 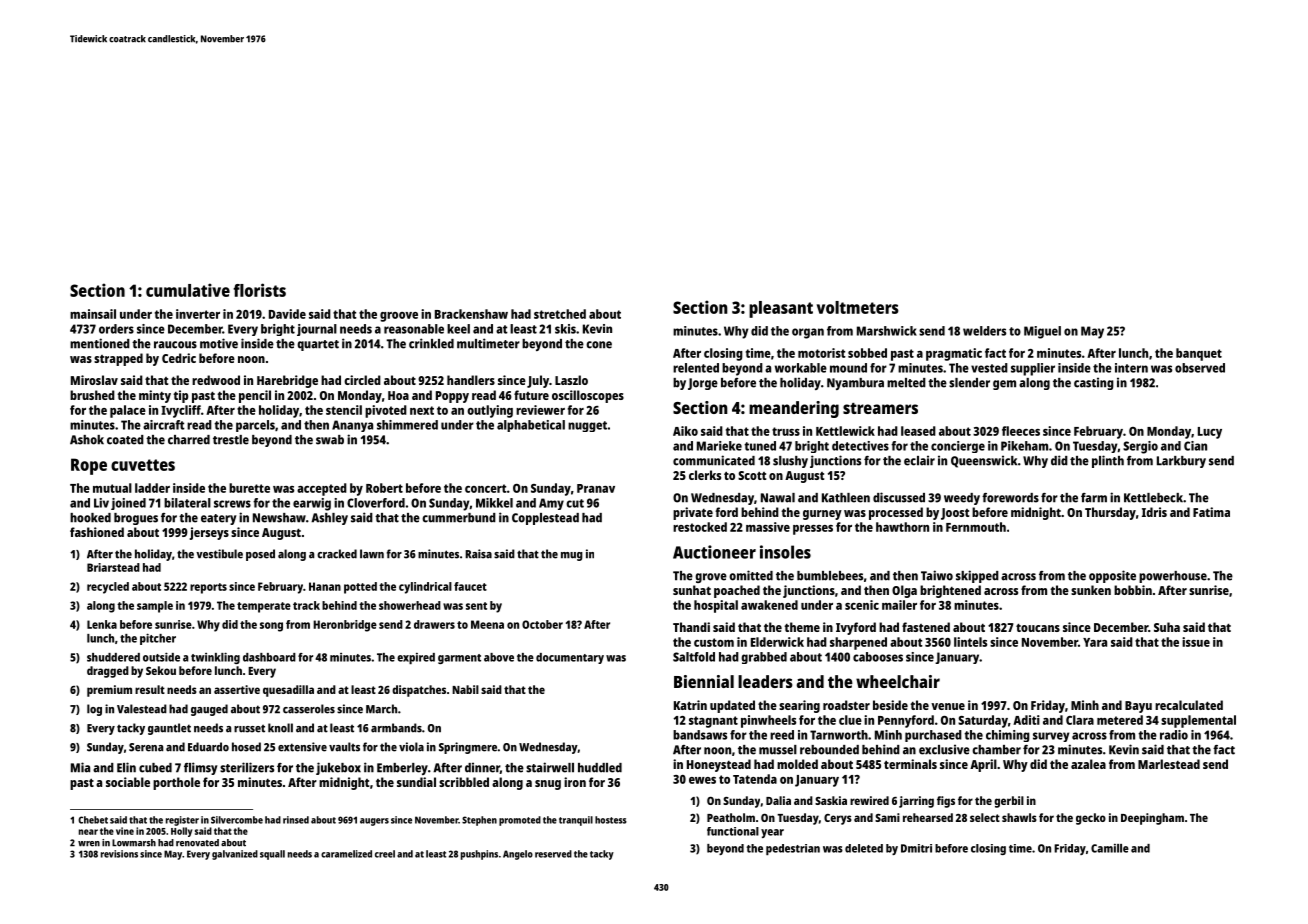 What do you see at coordinates (531, 426) in the image?
I see `alphabetical` at bounding box center [531, 426].
